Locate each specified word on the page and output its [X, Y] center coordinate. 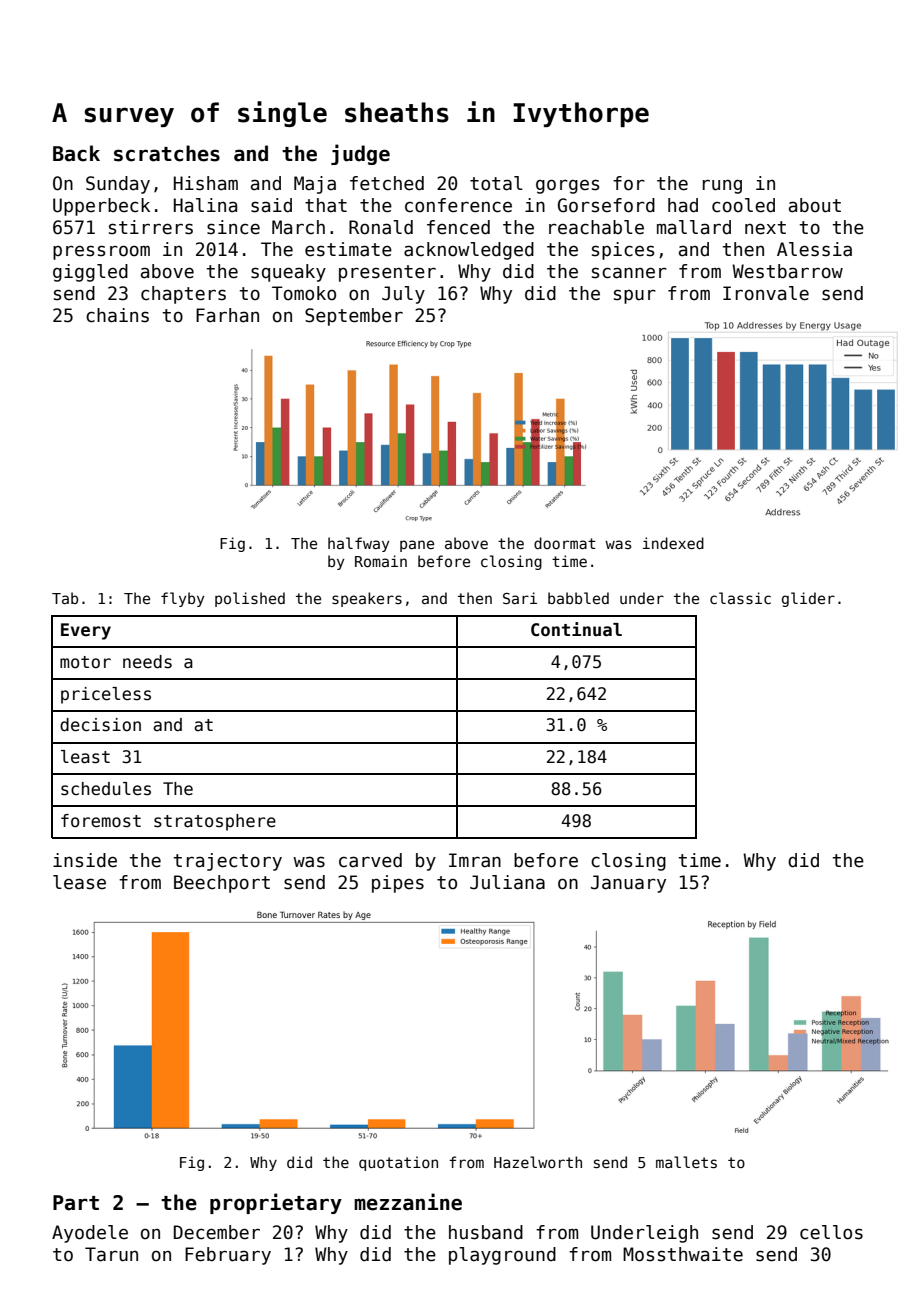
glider [808, 599]
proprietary [276, 1203]
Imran [475, 860]
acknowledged [469, 251]
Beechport [222, 884]
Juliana [507, 882]
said [271, 205]
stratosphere [215, 822]
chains [117, 315]
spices [623, 251]
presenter [387, 273]
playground [502, 1256]
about [815, 205]
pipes [398, 884]
